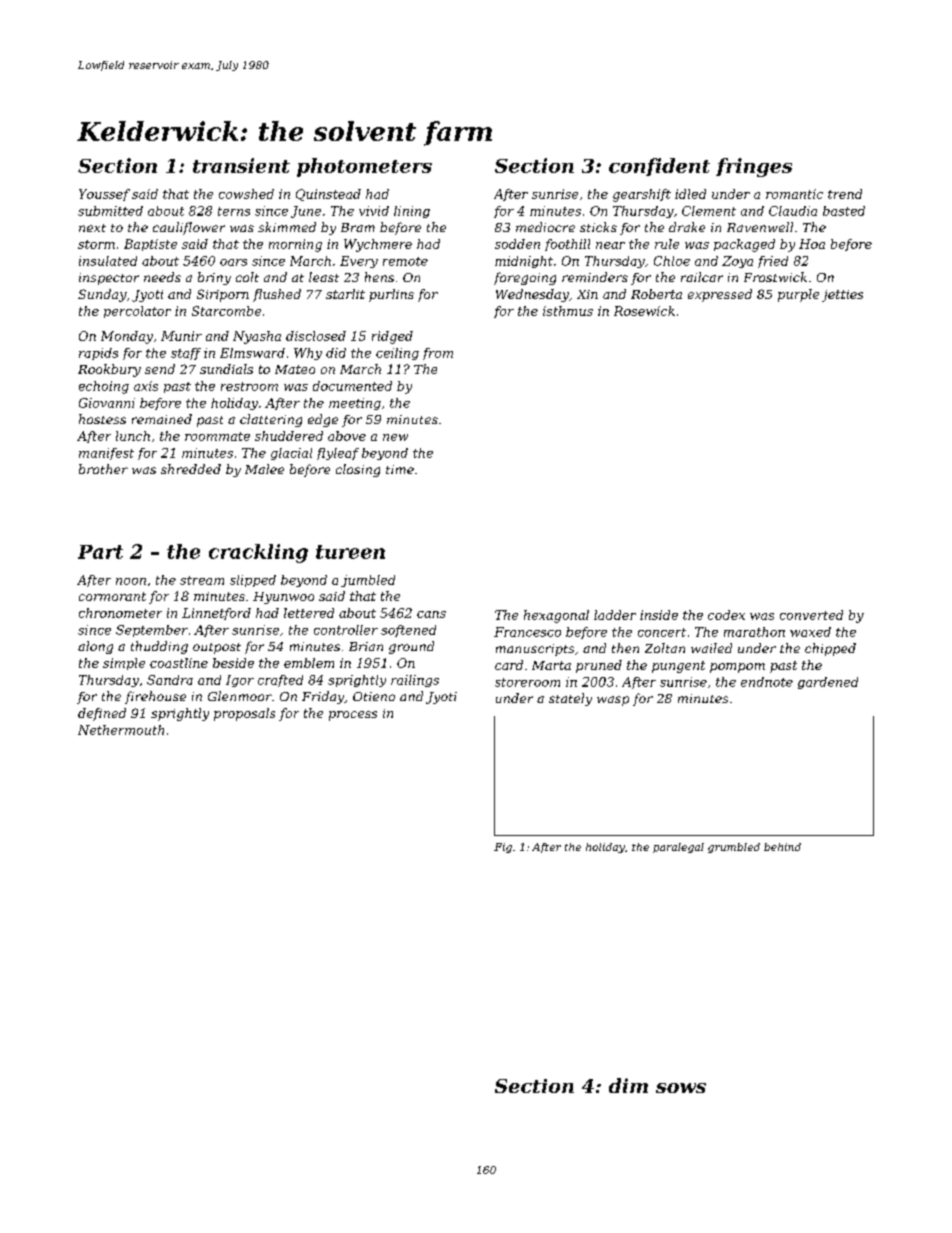 The width and height of the screenshot is (952, 1233). What do you see at coordinates (391, 295) in the screenshot?
I see `purlins` at bounding box center [391, 295].
